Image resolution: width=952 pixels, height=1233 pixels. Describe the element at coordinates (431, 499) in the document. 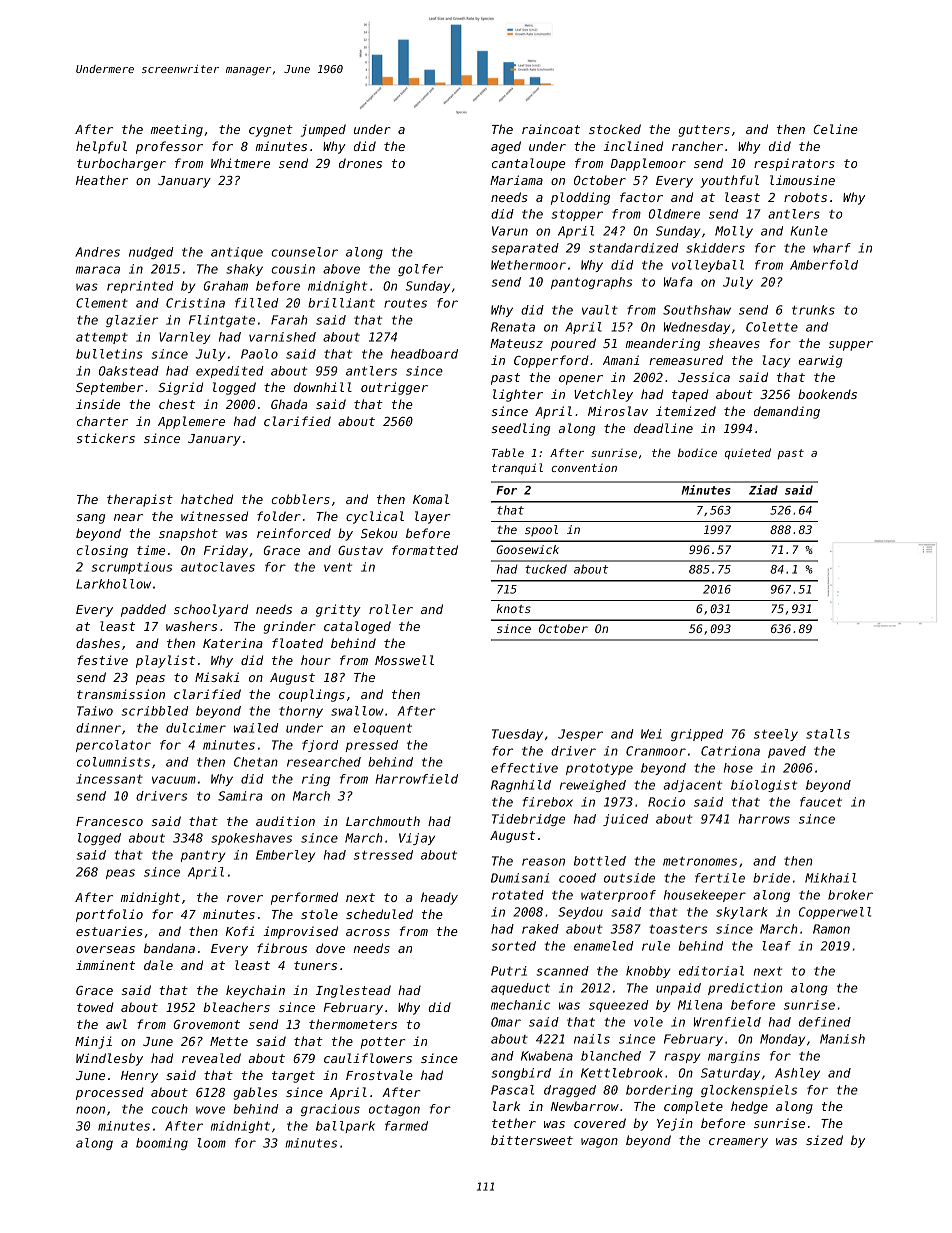

I see `Komal` at that location.
